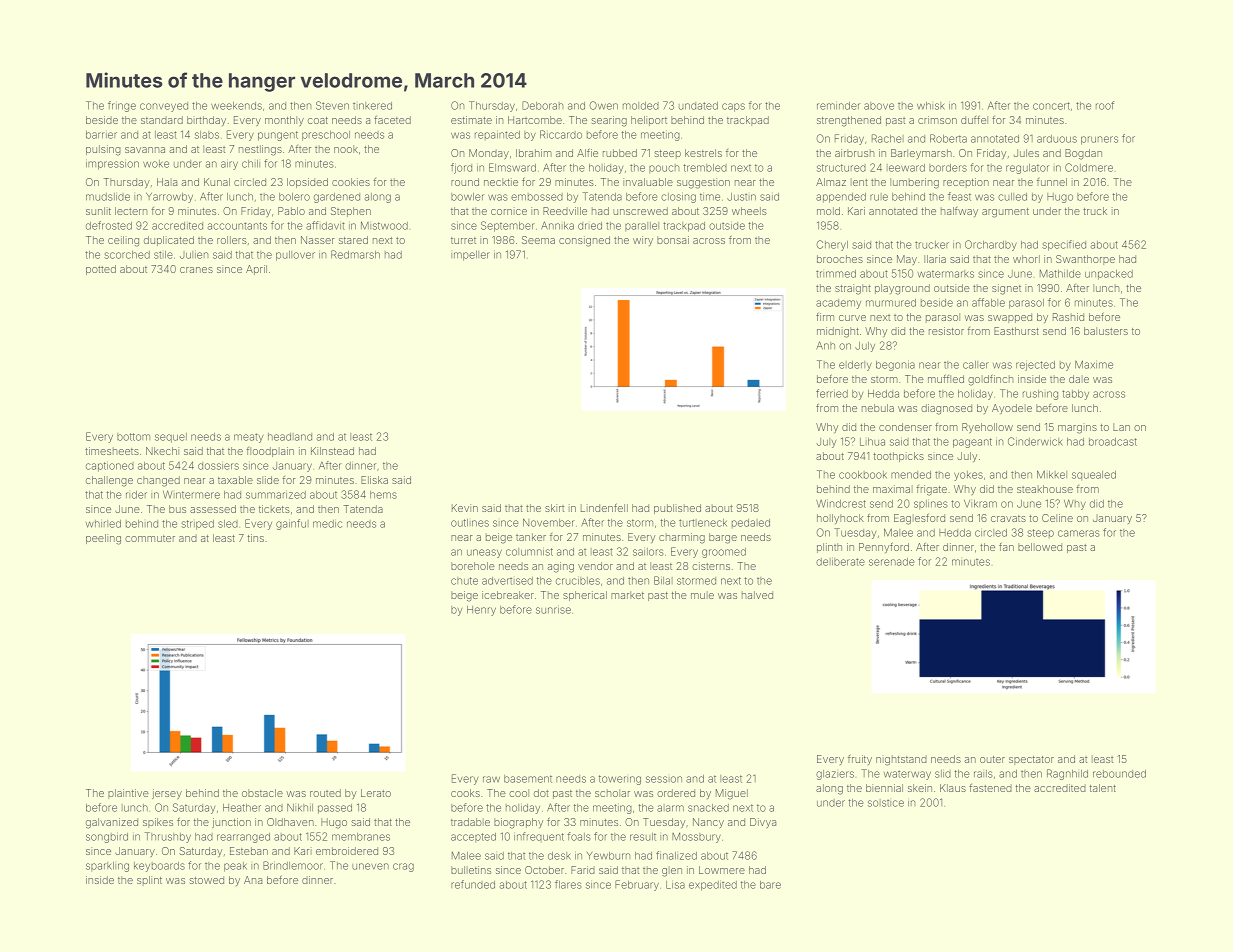 The height and width of the page is (952, 1233). Describe the element at coordinates (109, 481) in the page. I see `challenge` at that location.
